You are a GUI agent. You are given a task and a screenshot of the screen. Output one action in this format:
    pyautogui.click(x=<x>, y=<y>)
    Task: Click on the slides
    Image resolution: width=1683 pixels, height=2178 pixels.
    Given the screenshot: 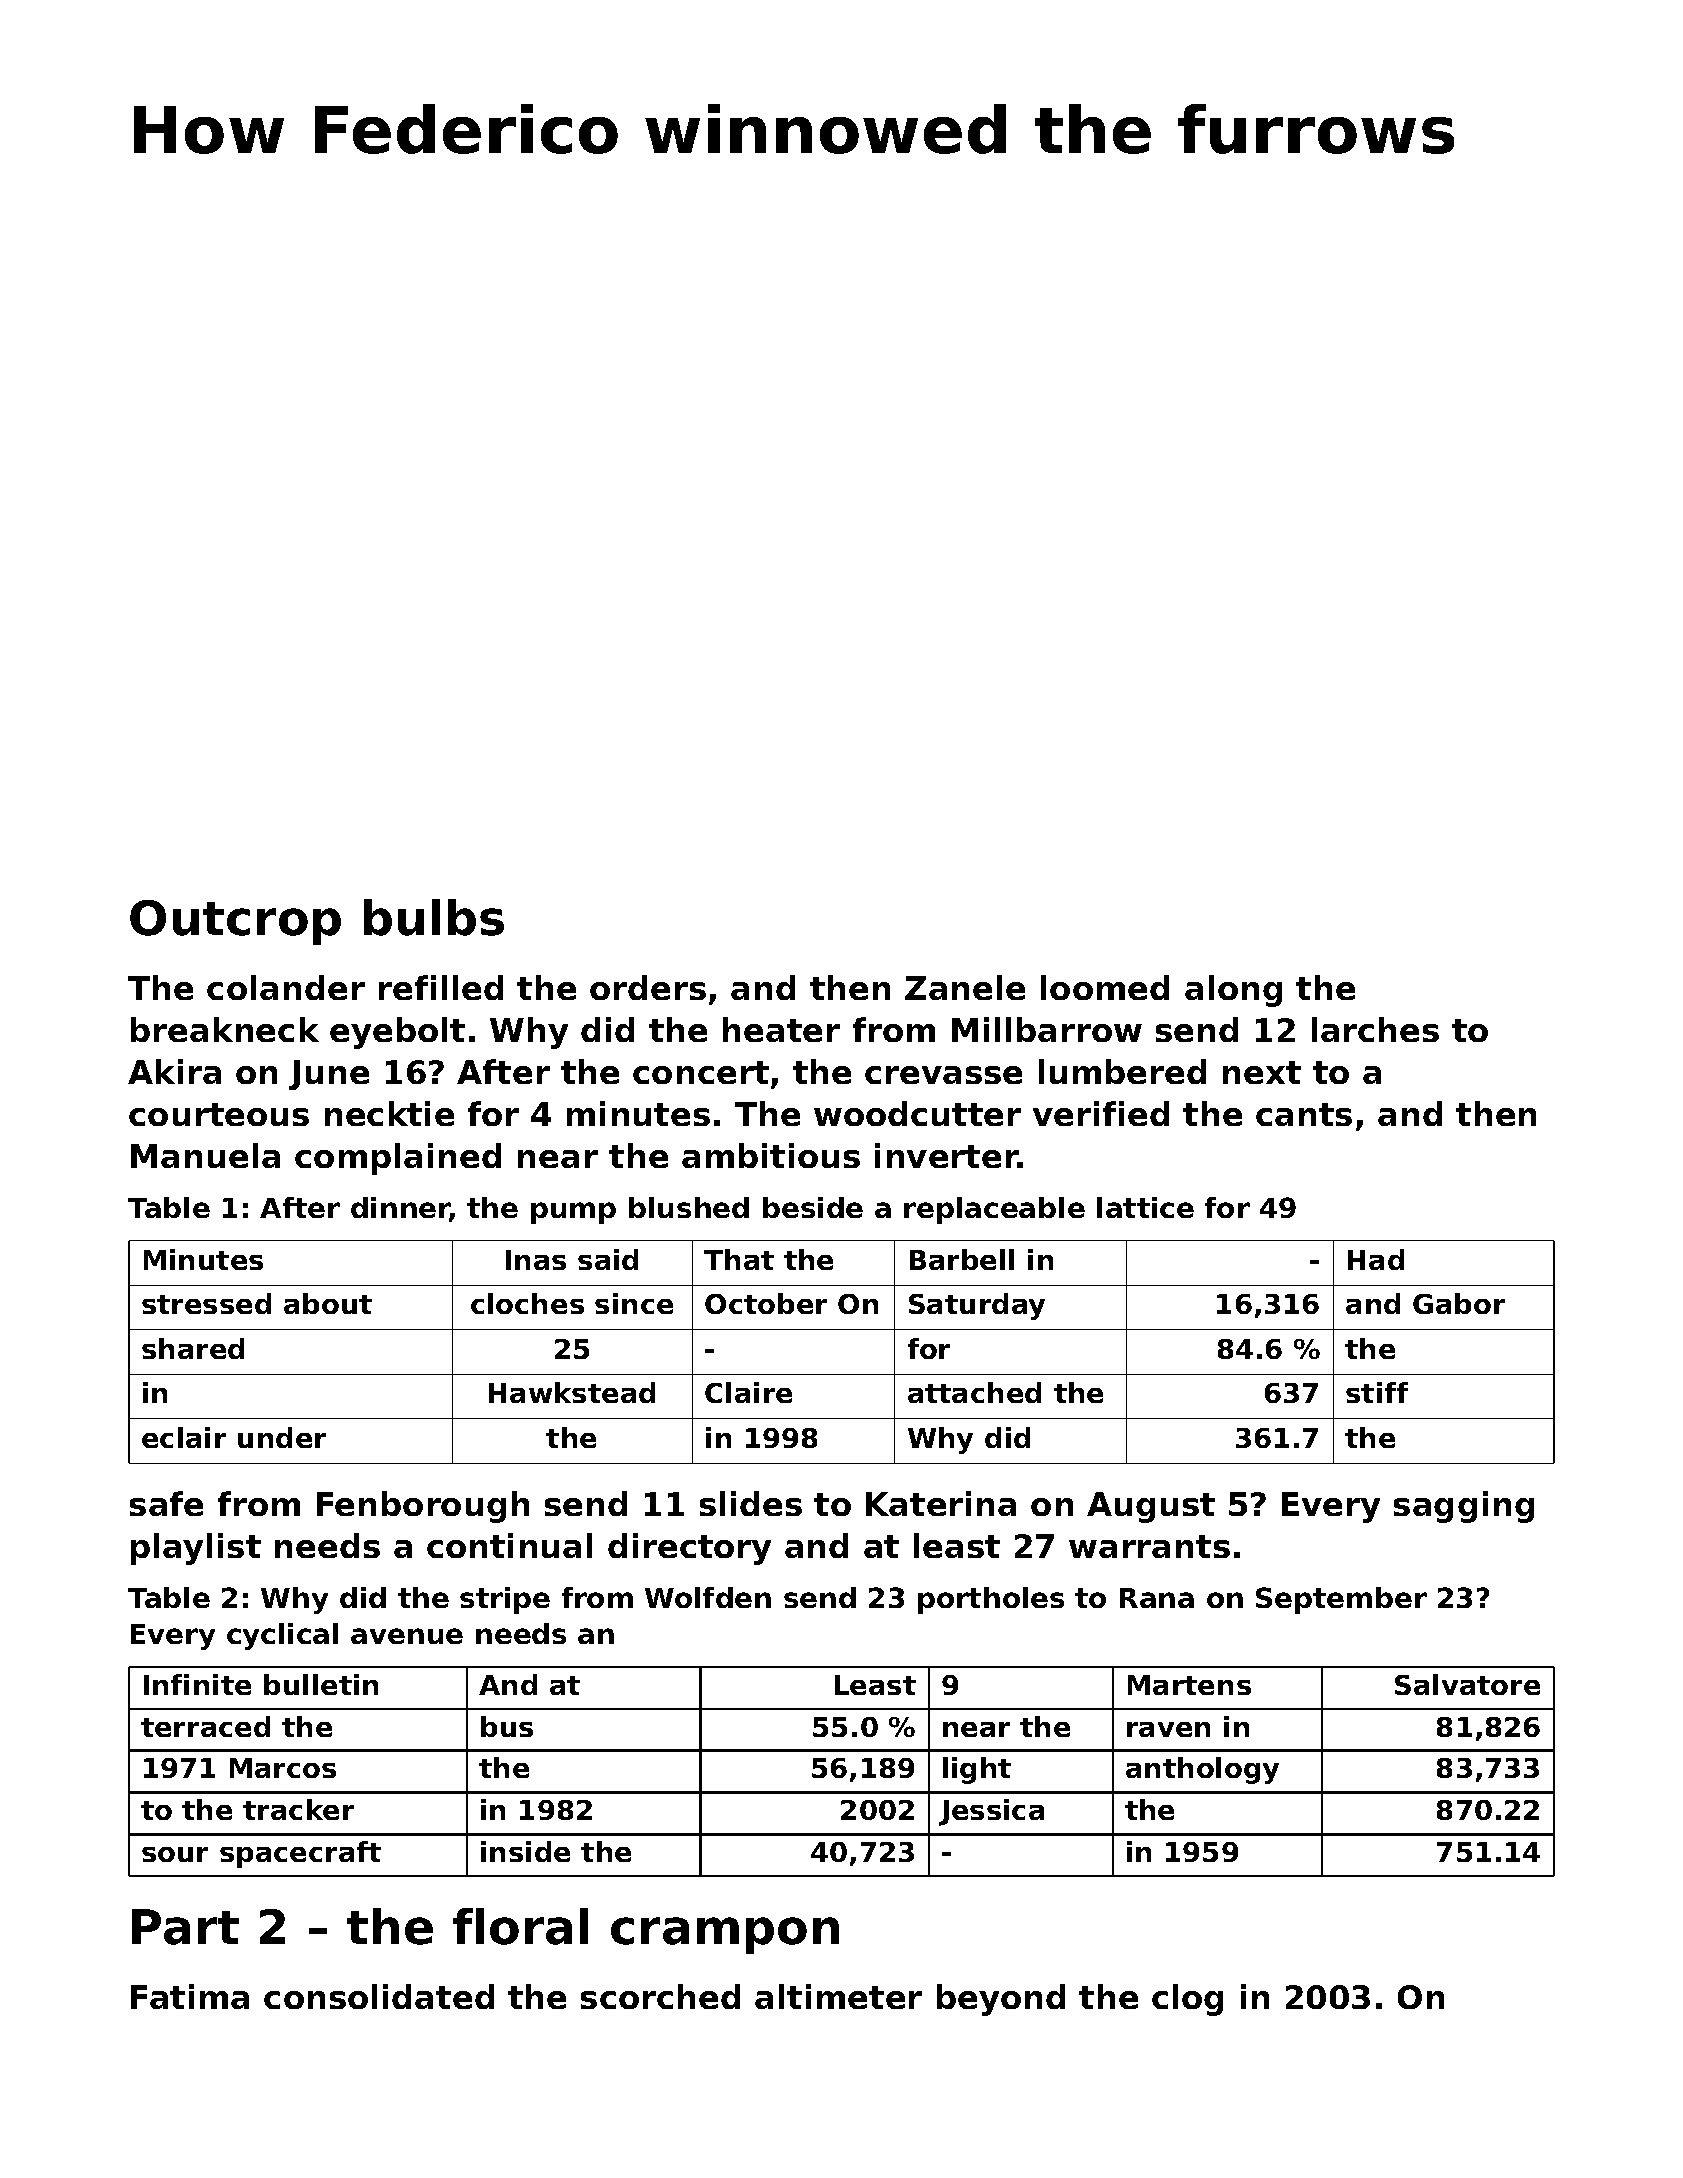 What is the action you would take?
    pyautogui.click(x=751, y=1503)
